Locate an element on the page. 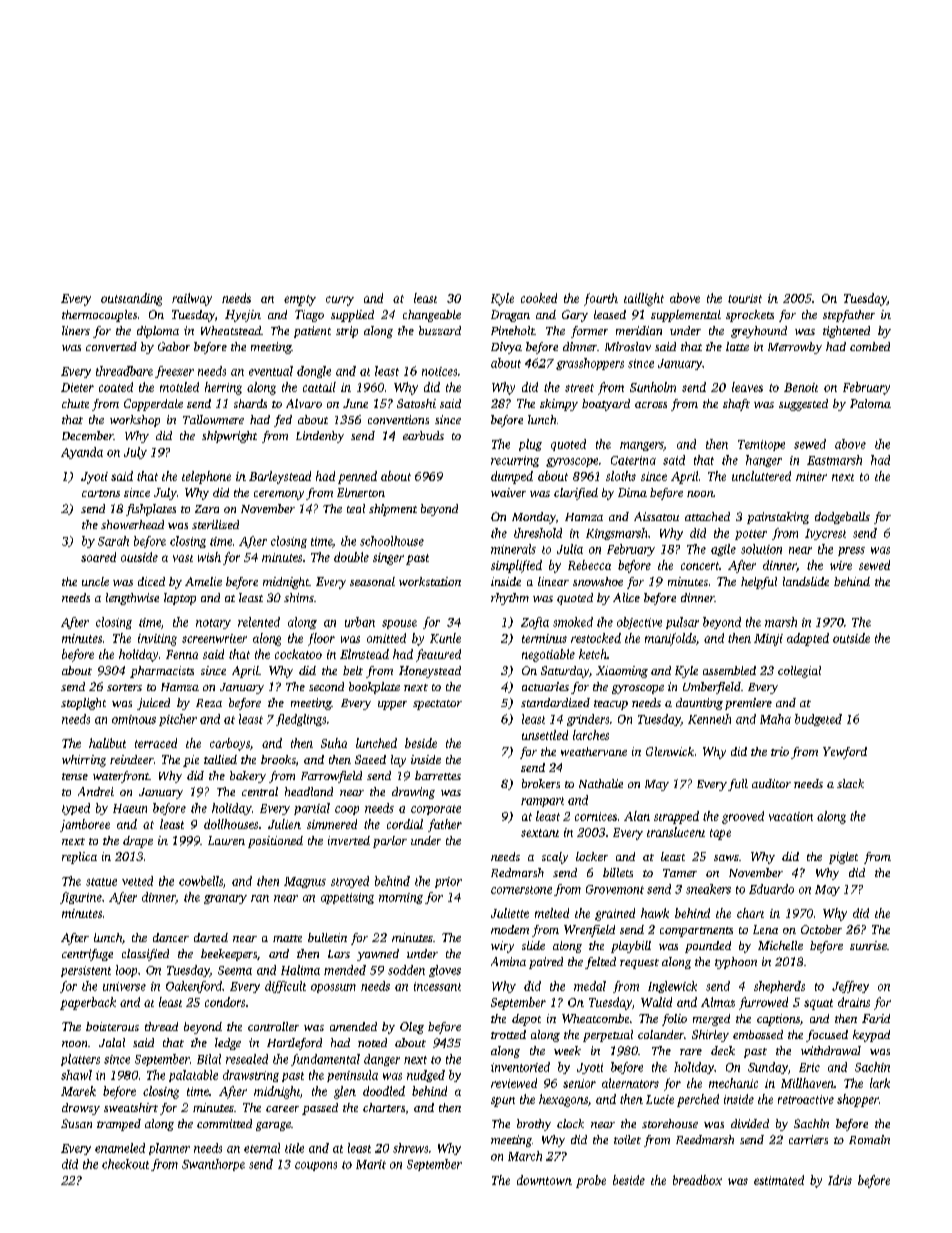  statue is located at coordinates (101, 882).
